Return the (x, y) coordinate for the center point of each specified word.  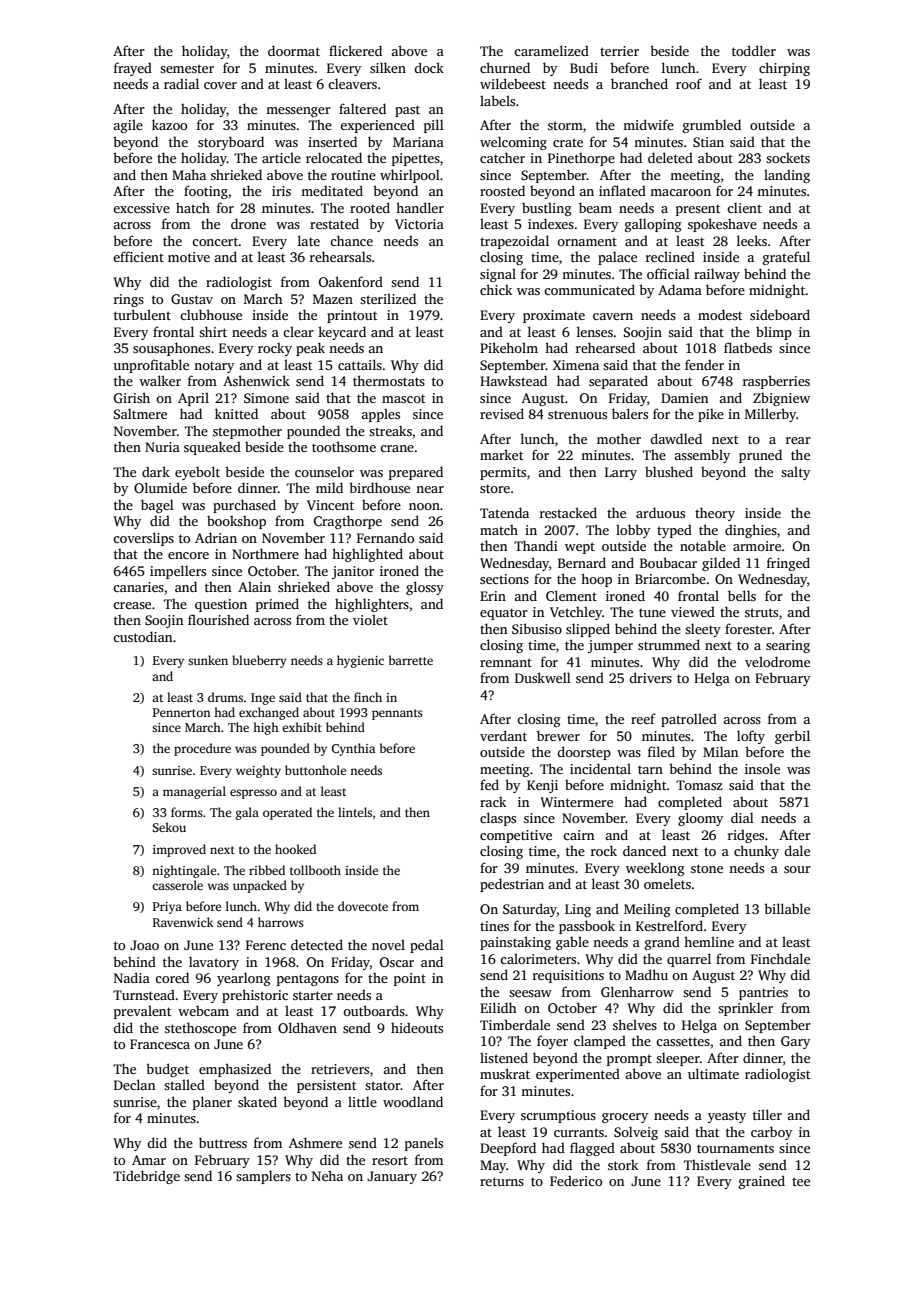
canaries (138, 587)
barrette (411, 660)
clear (298, 331)
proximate (554, 316)
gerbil (792, 737)
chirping (784, 69)
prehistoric (255, 996)
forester (748, 628)
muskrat (505, 1073)
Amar (149, 1160)
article (281, 157)
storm (565, 125)
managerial (194, 792)
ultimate (713, 1073)
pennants (397, 714)
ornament (587, 241)
